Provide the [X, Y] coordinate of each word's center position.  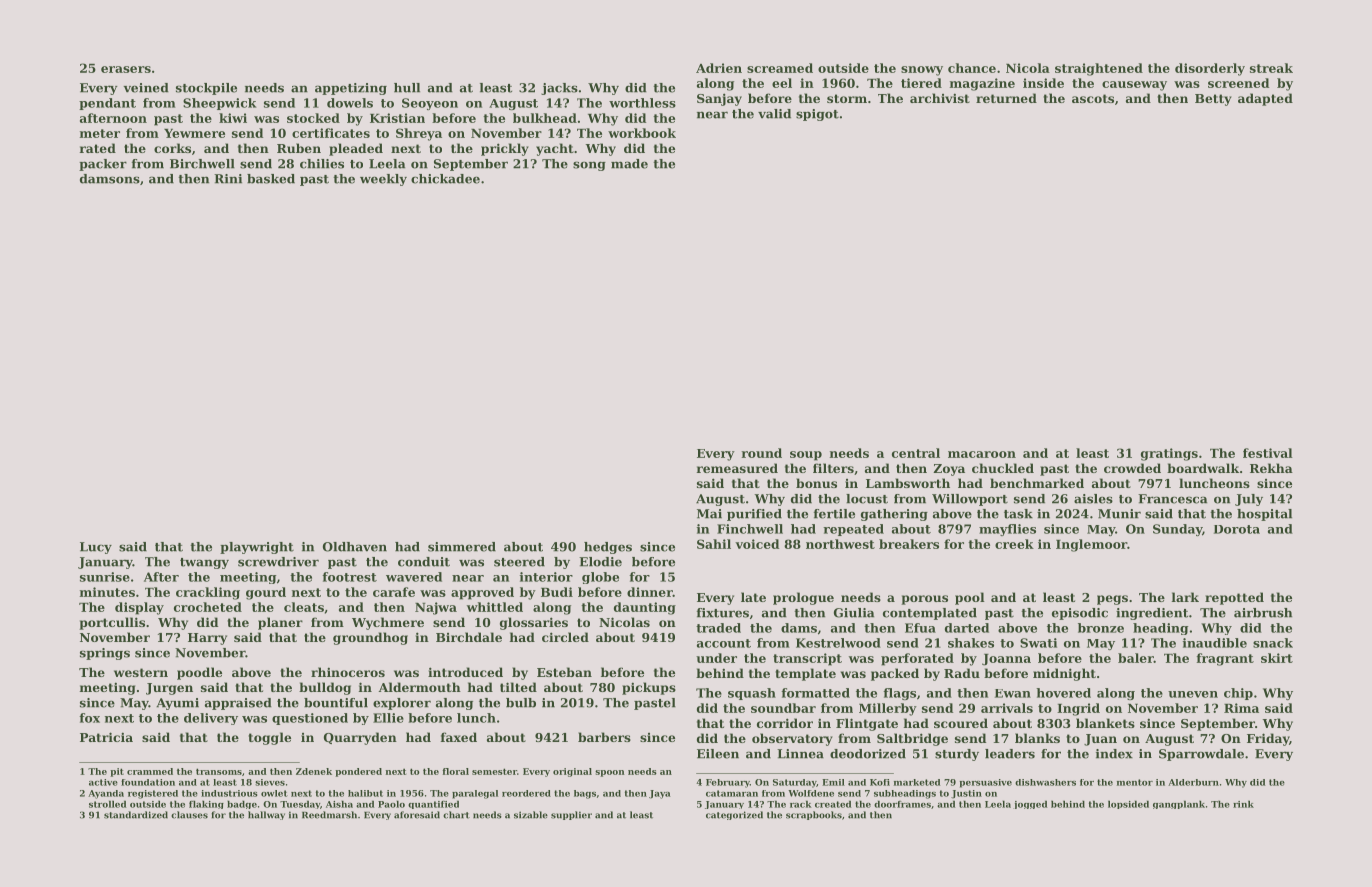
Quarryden [360, 738]
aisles [1093, 499]
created [833, 804]
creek [1014, 544]
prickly [505, 149]
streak [1271, 68]
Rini [228, 179]
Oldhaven [355, 547]
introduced [465, 672]
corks [172, 148]
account [724, 643]
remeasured [737, 468]
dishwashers [1045, 782]
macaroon [982, 454]
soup [806, 456]
